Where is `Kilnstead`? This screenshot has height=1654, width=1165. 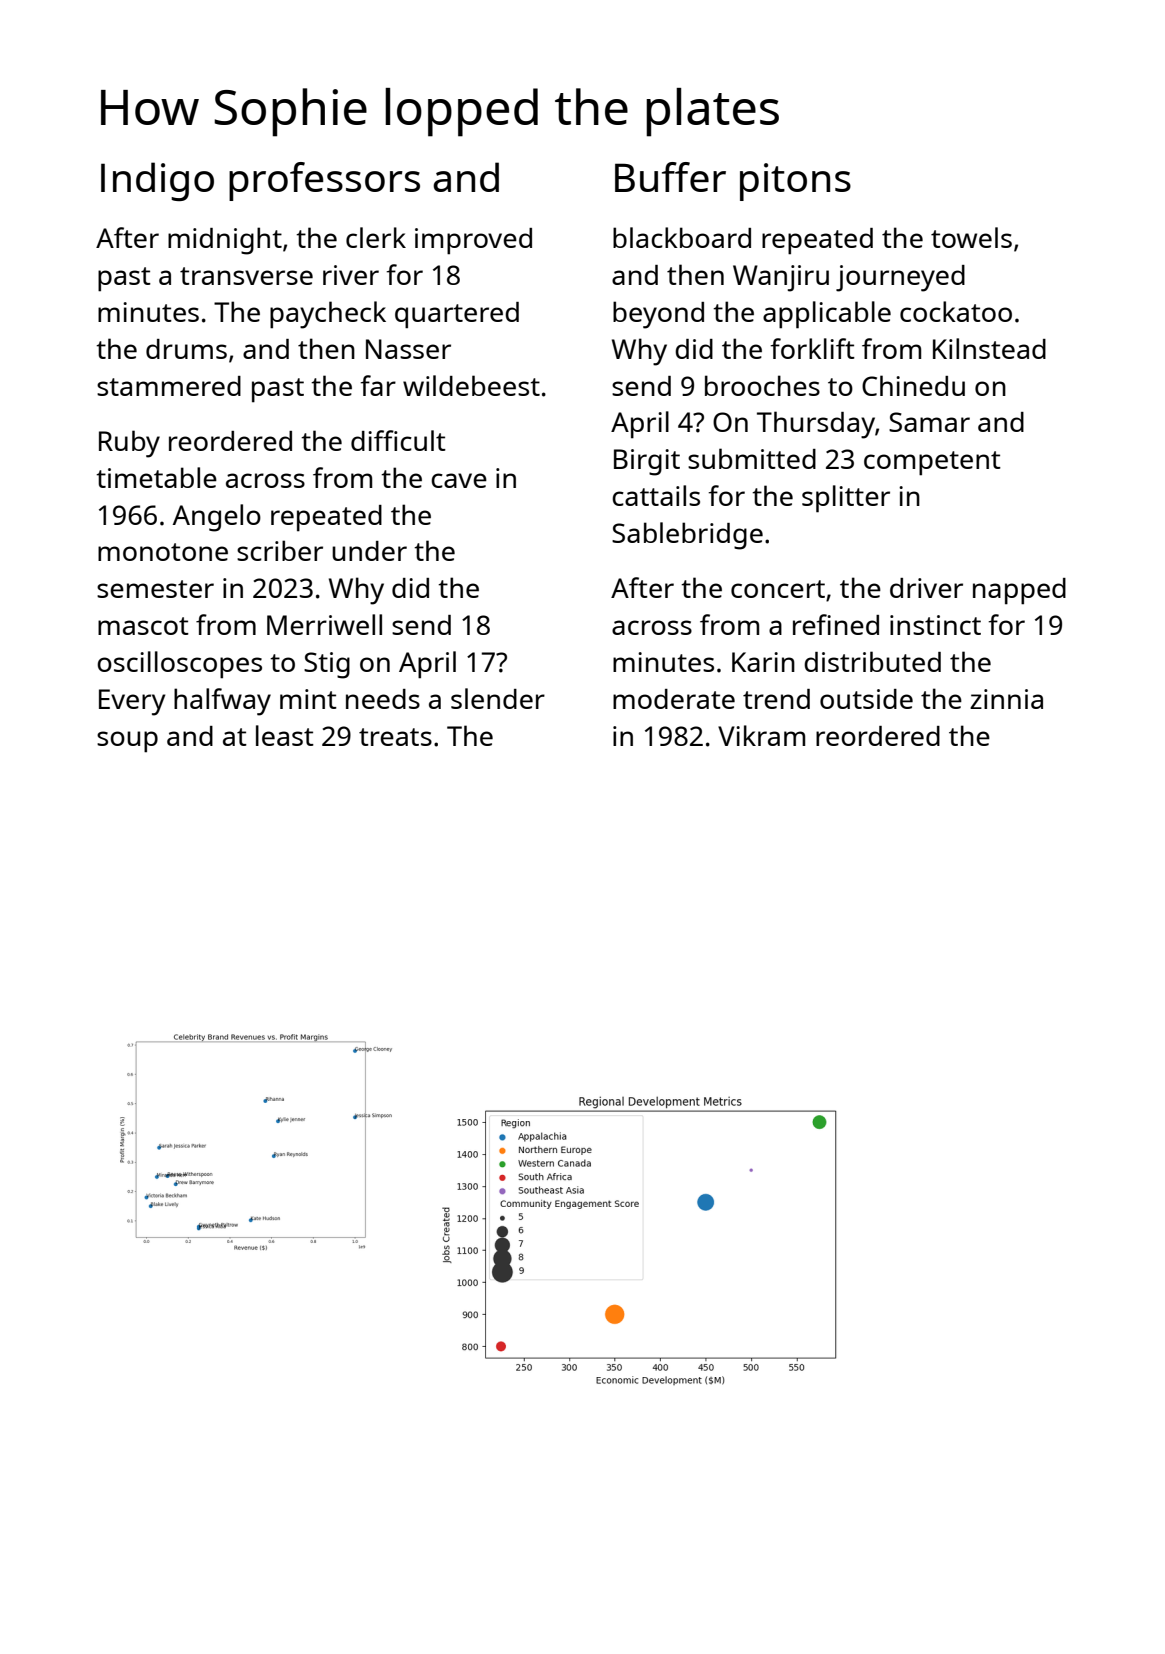 Kilnstead is located at coordinates (989, 348).
